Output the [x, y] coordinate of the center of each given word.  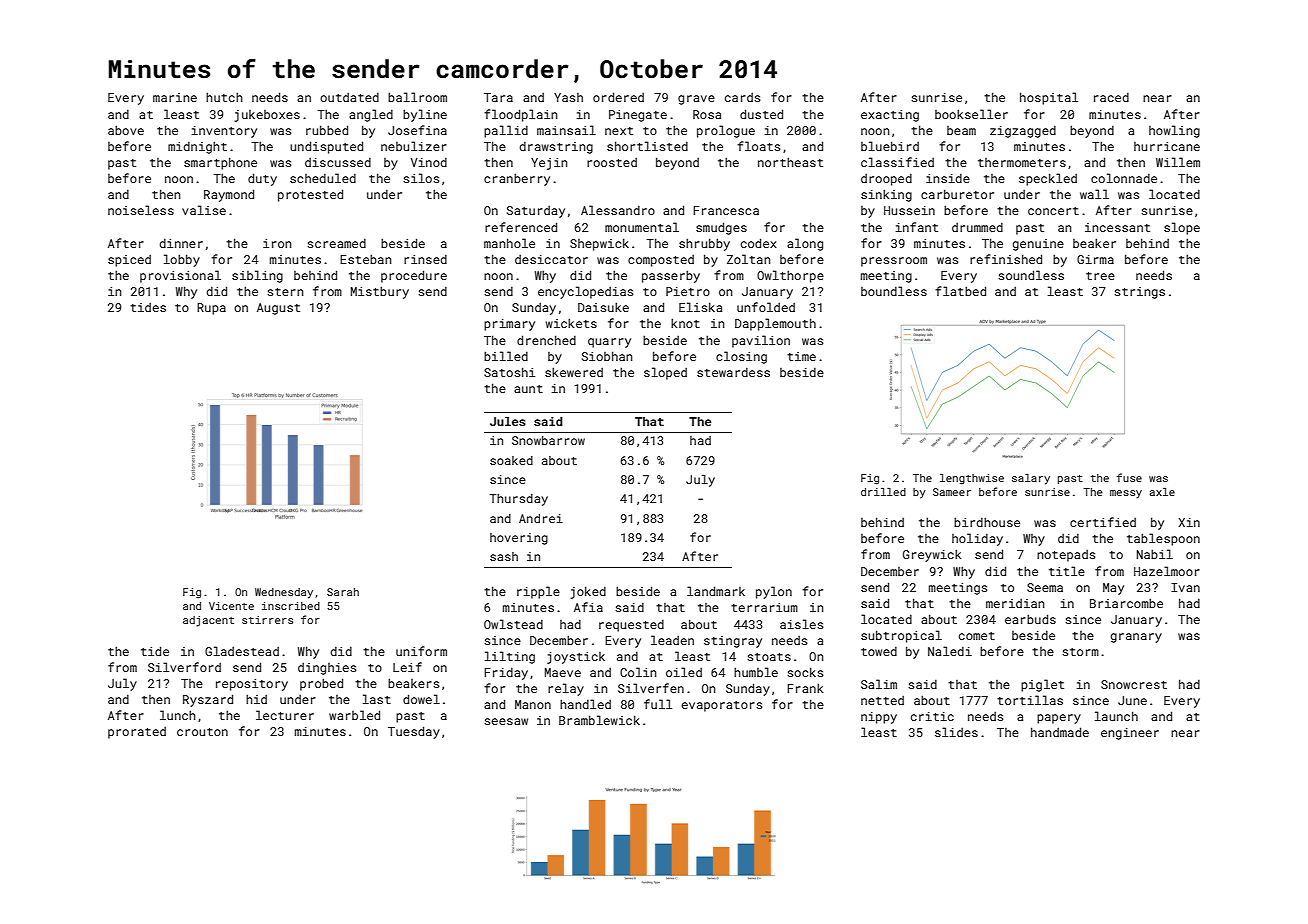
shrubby [704, 244]
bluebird [890, 146]
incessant [1117, 227]
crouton [202, 732]
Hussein [909, 210]
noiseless [141, 210]
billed [506, 356]
